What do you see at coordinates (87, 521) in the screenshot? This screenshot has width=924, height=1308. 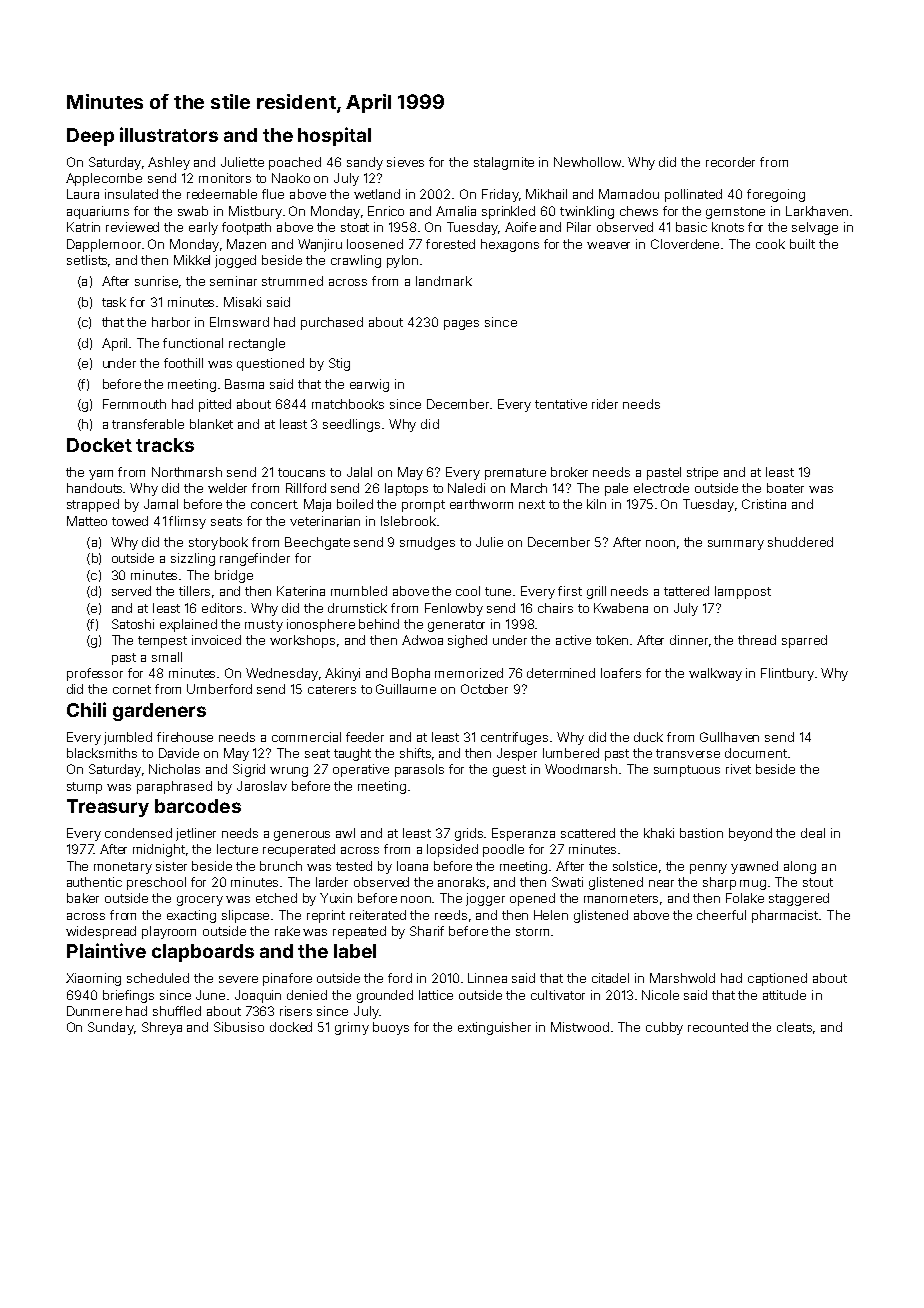 I see `Matteo` at bounding box center [87, 521].
